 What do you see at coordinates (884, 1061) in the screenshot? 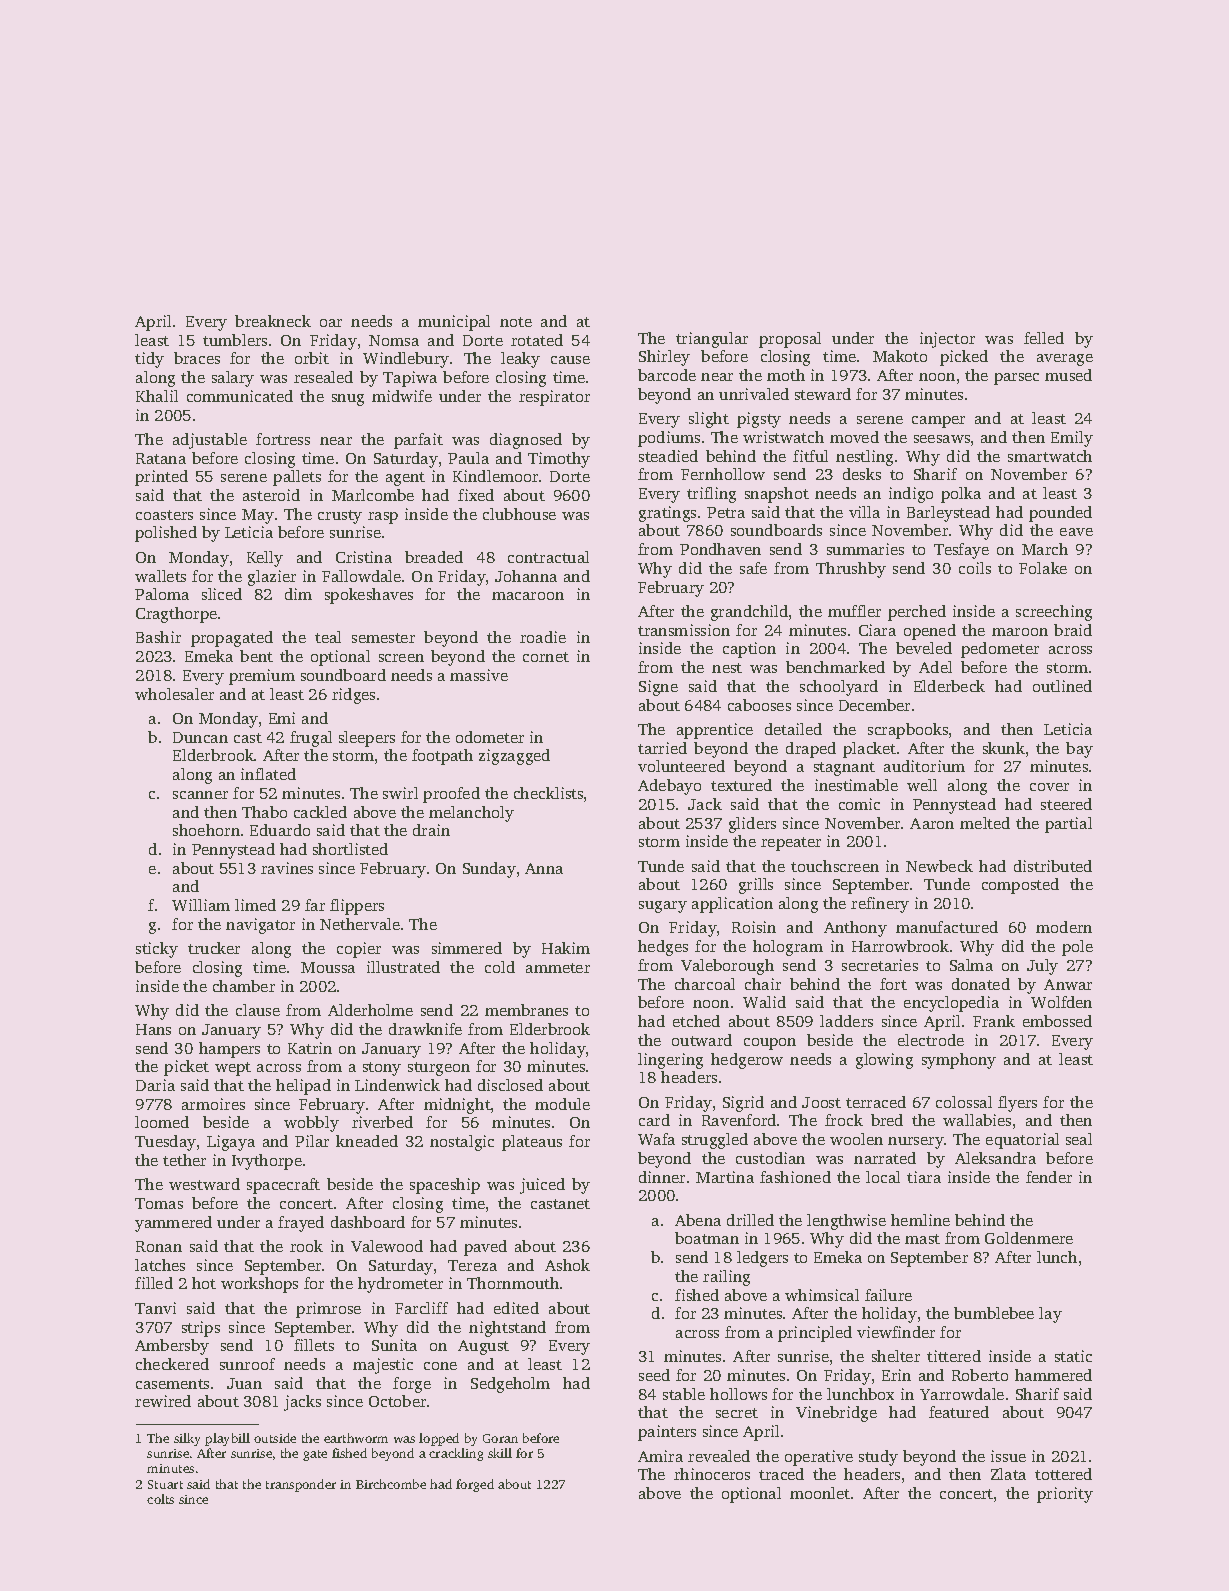
I see `glowing` at bounding box center [884, 1061].
